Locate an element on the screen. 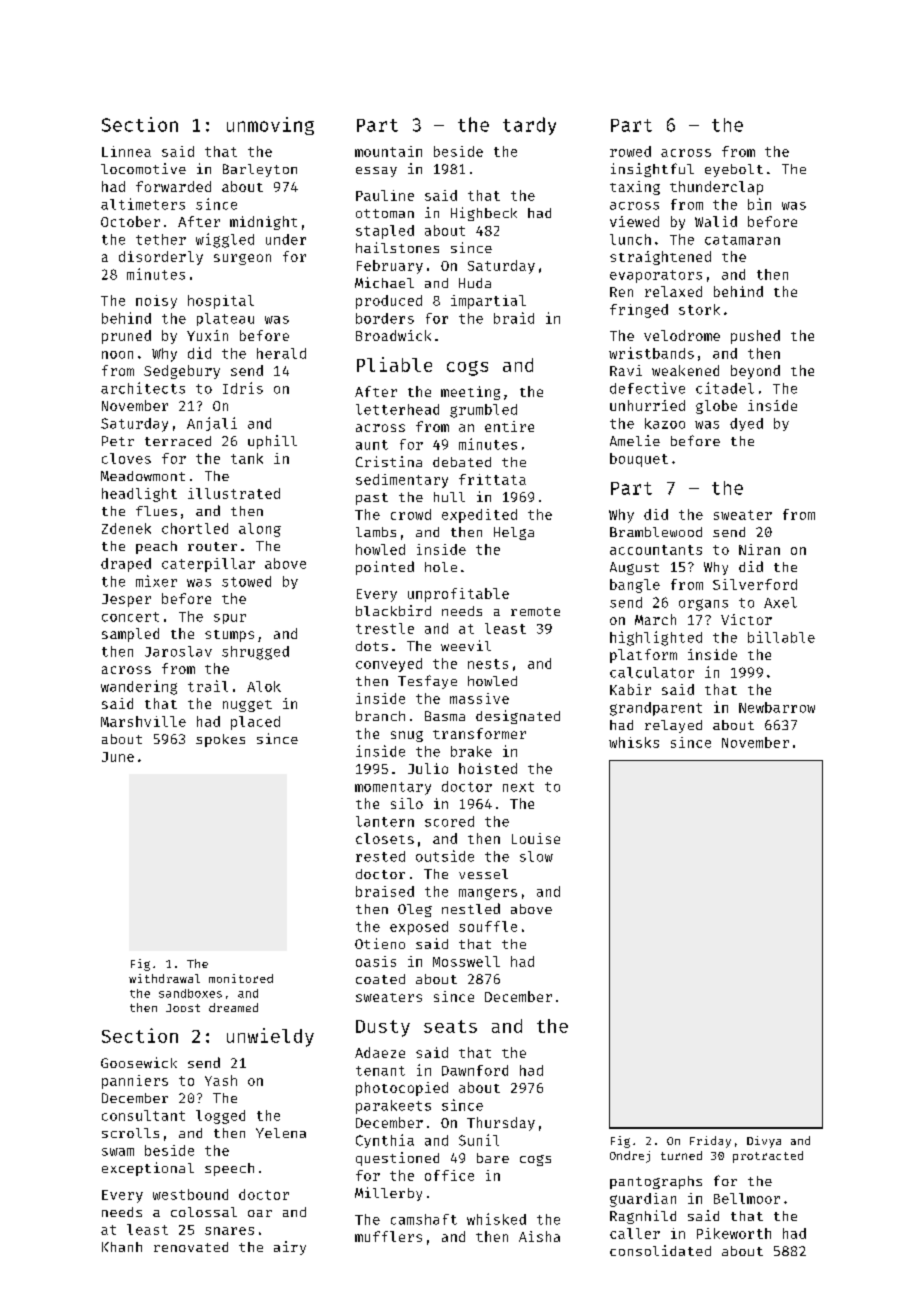 The height and width of the screenshot is (1308, 924). mountain is located at coordinates (388, 151).
